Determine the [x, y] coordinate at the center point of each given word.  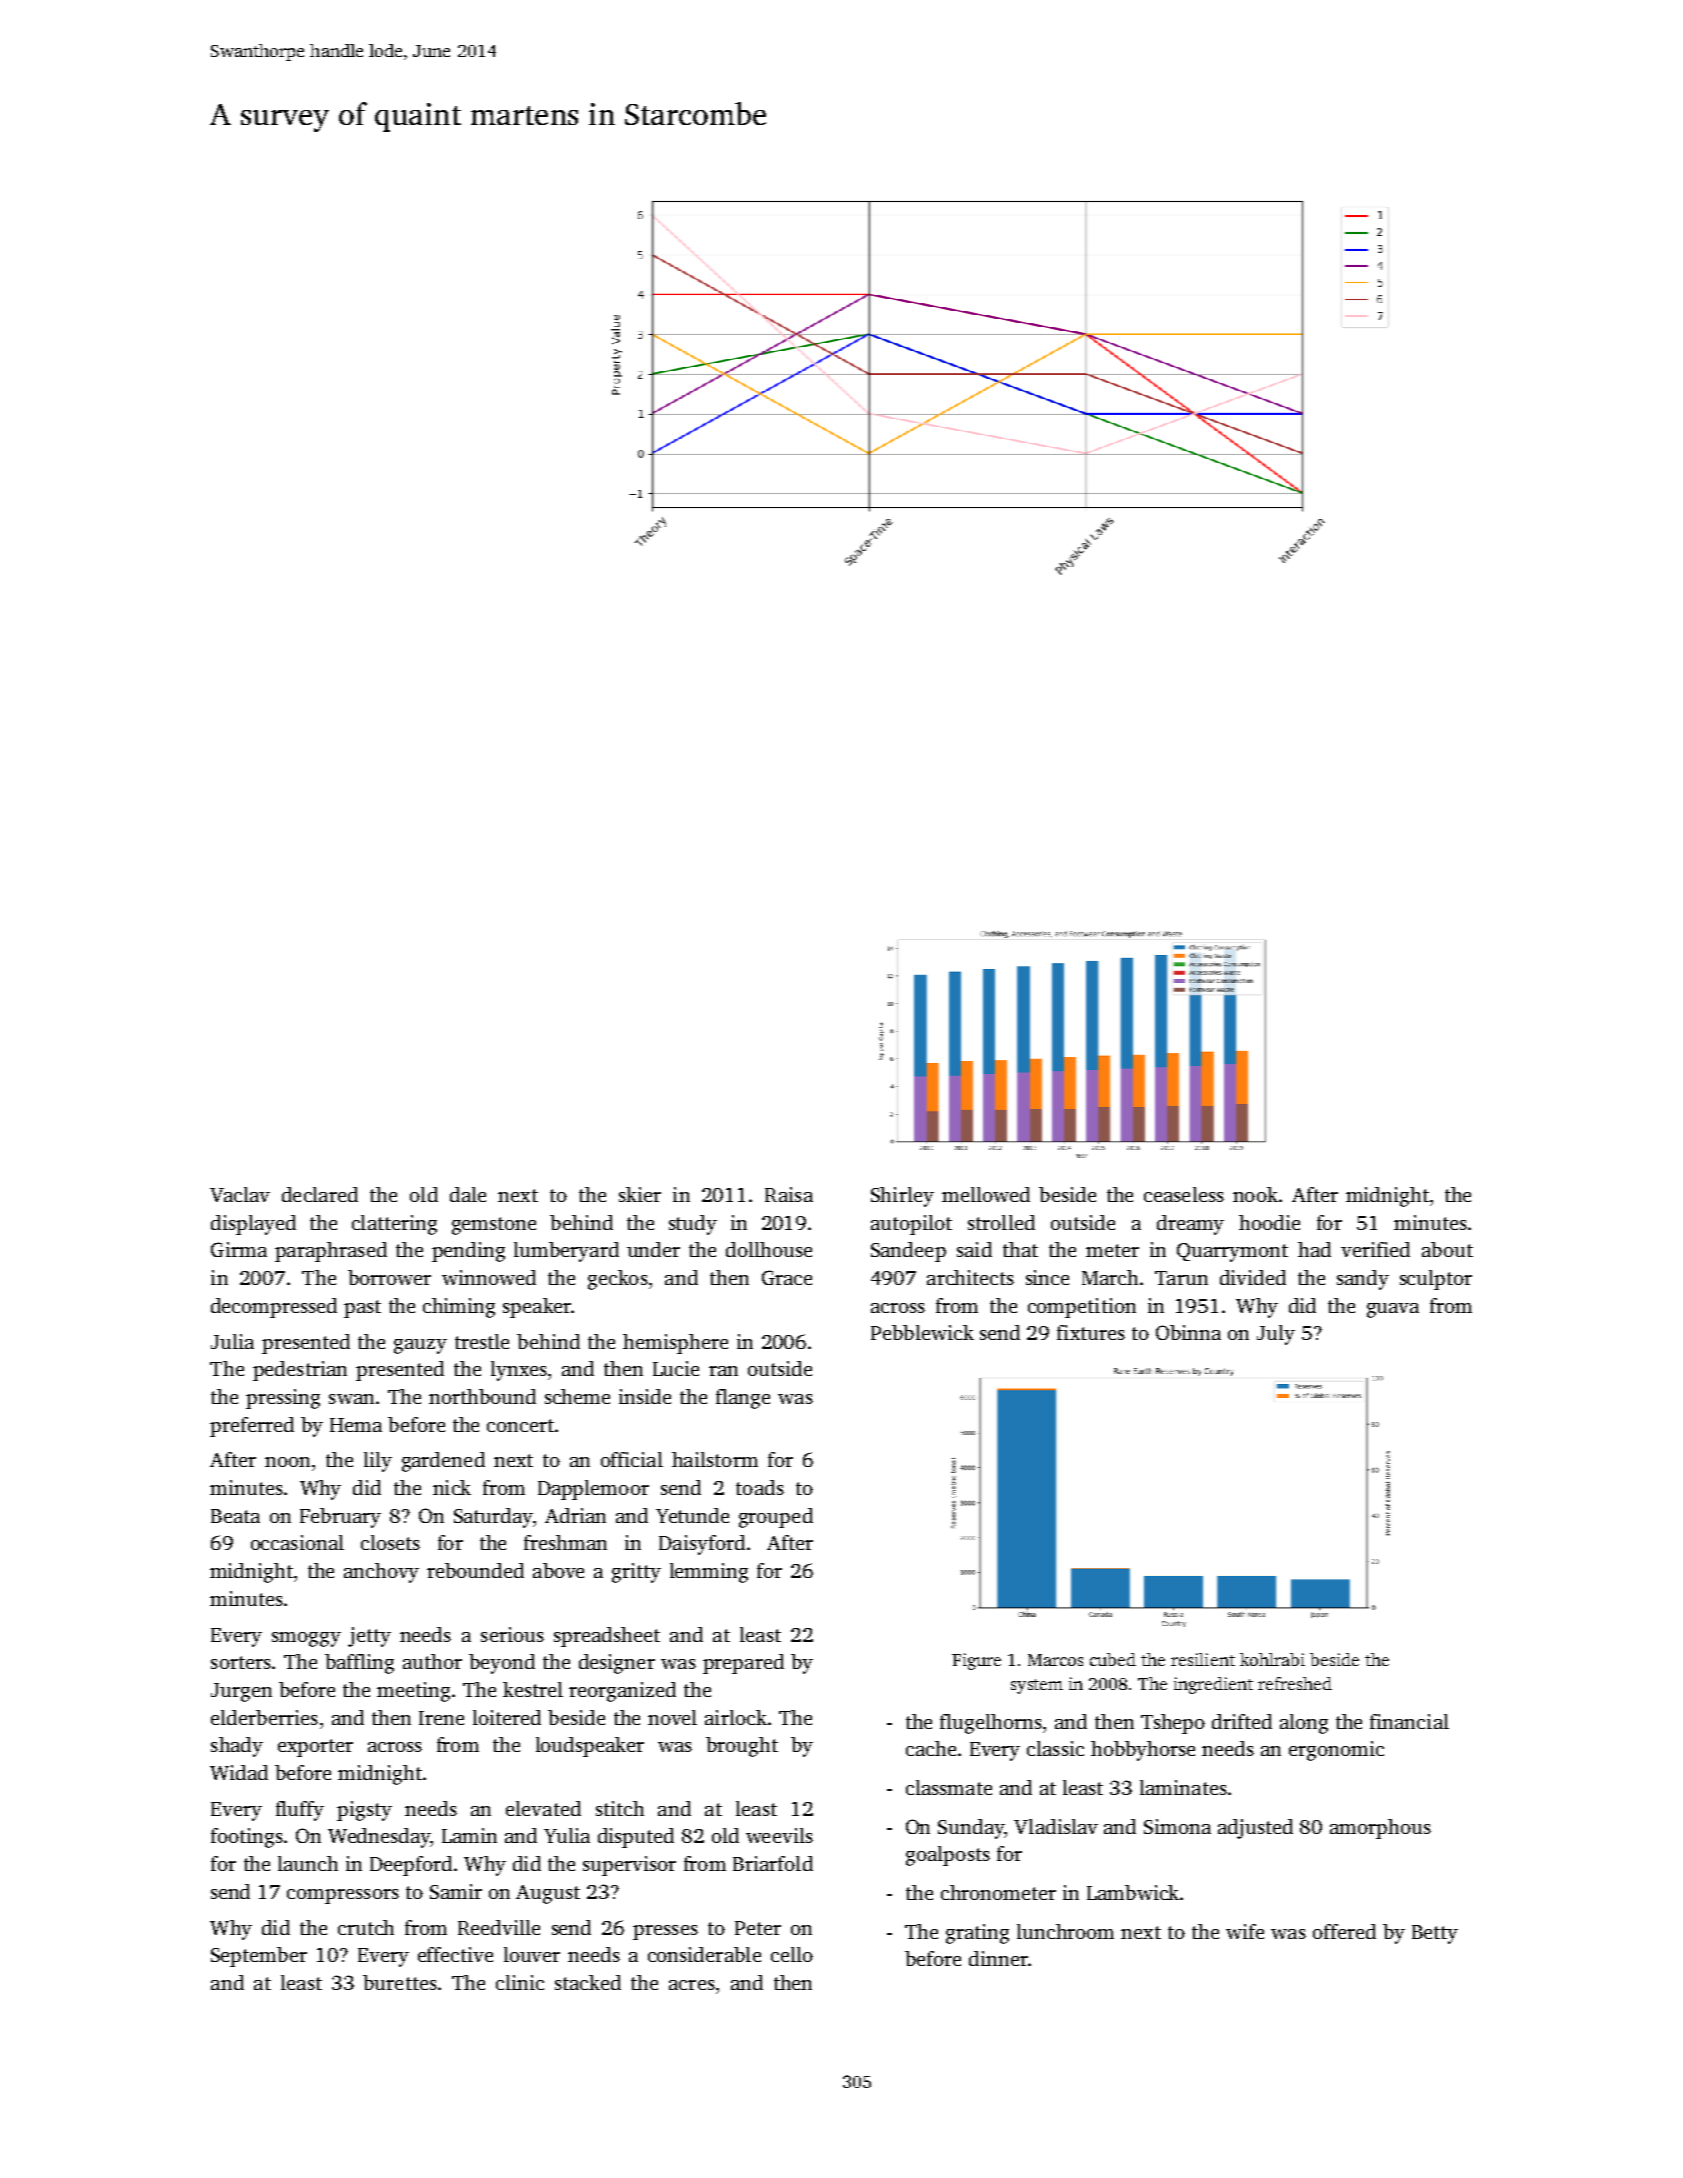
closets [390, 1542]
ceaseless [1184, 1194]
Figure [976, 1661]
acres [692, 1985]
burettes [400, 1982]
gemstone [494, 1226]
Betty [1435, 1934]
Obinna [1188, 1332]
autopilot [911, 1225]
